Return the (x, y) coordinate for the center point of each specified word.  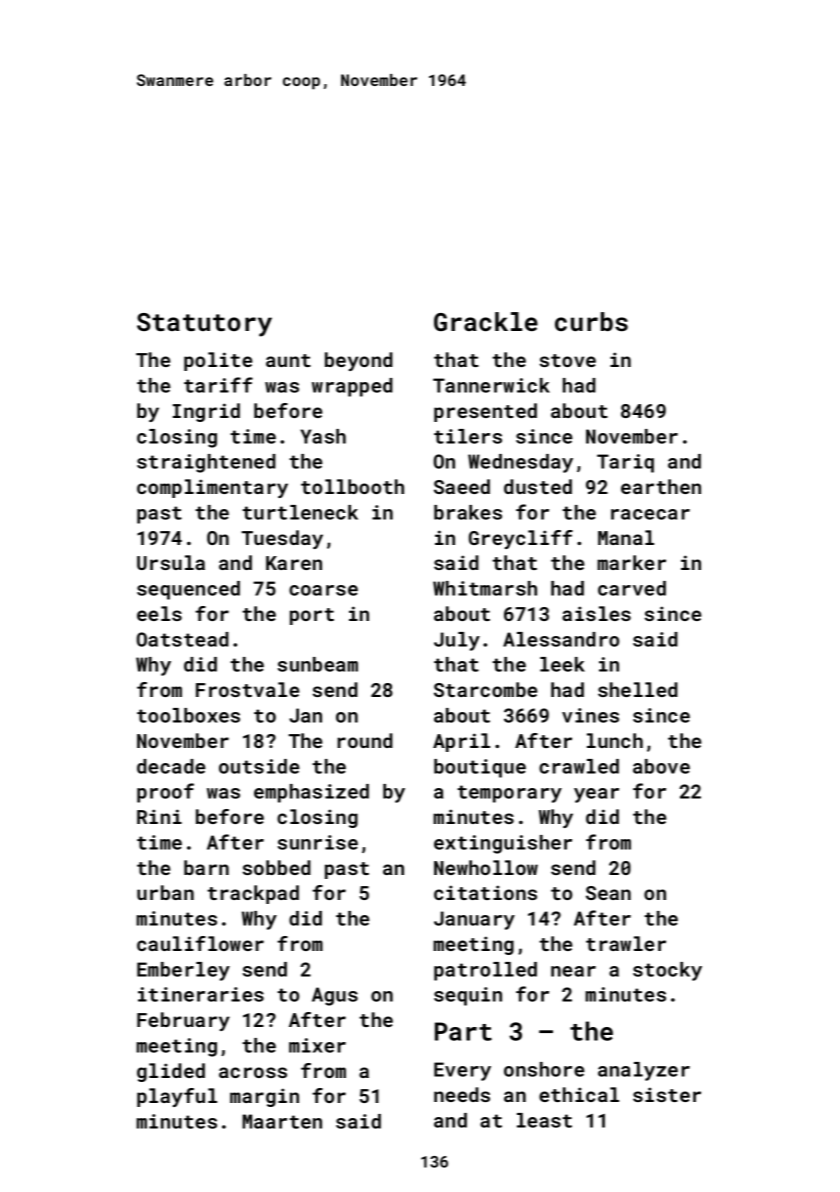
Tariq (625, 463)
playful (177, 1097)
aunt (288, 360)
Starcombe (485, 689)
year (596, 795)
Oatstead (183, 639)
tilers (468, 436)
